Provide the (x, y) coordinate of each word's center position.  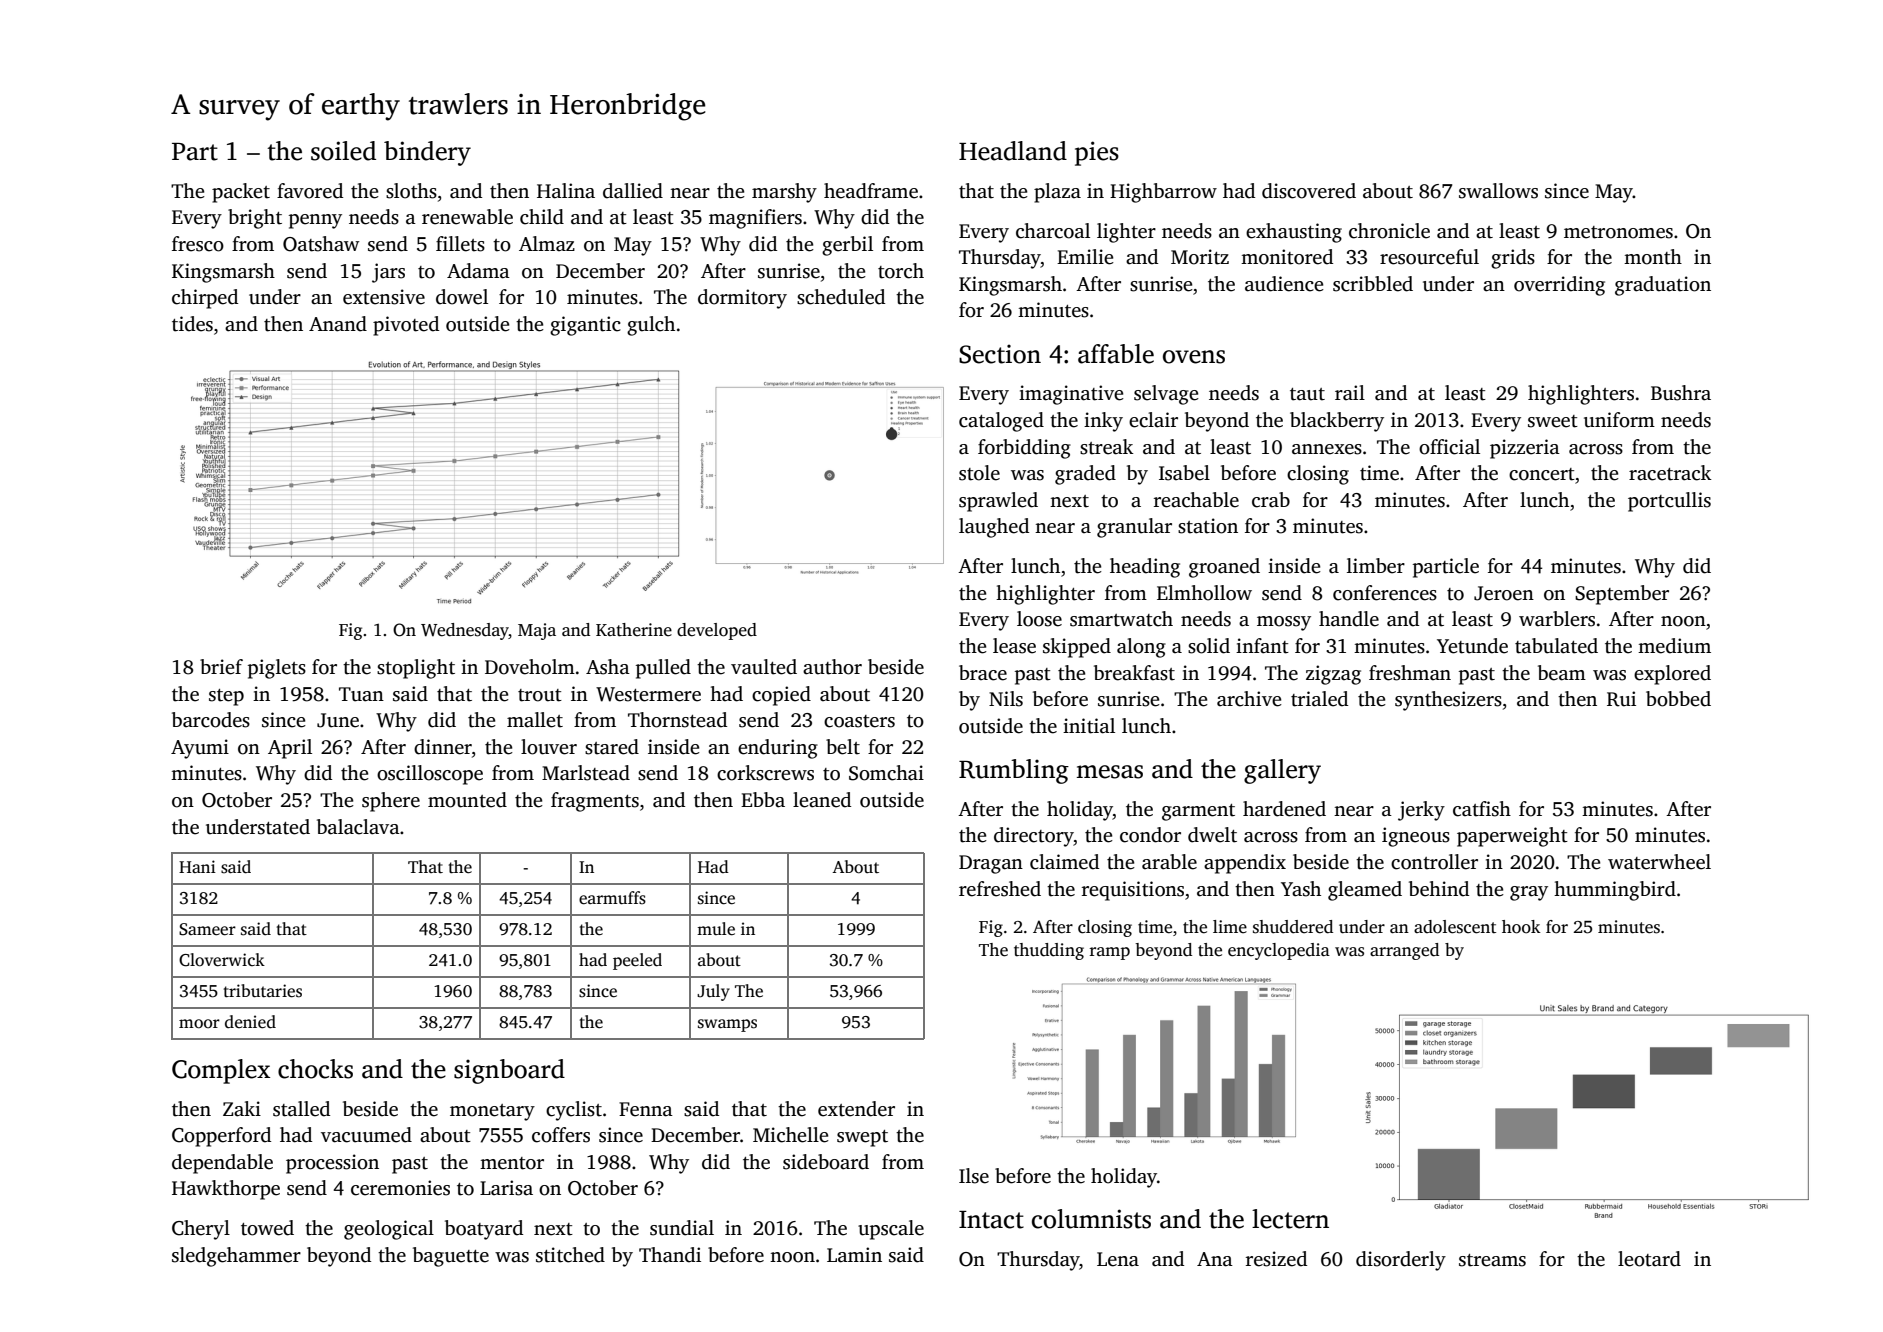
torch (901, 271)
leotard (1649, 1259)
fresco (198, 244)
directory (1034, 837)
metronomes (1618, 232)
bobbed (1678, 699)
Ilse (974, 1176)
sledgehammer (236, 1257)
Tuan (361, 694)
